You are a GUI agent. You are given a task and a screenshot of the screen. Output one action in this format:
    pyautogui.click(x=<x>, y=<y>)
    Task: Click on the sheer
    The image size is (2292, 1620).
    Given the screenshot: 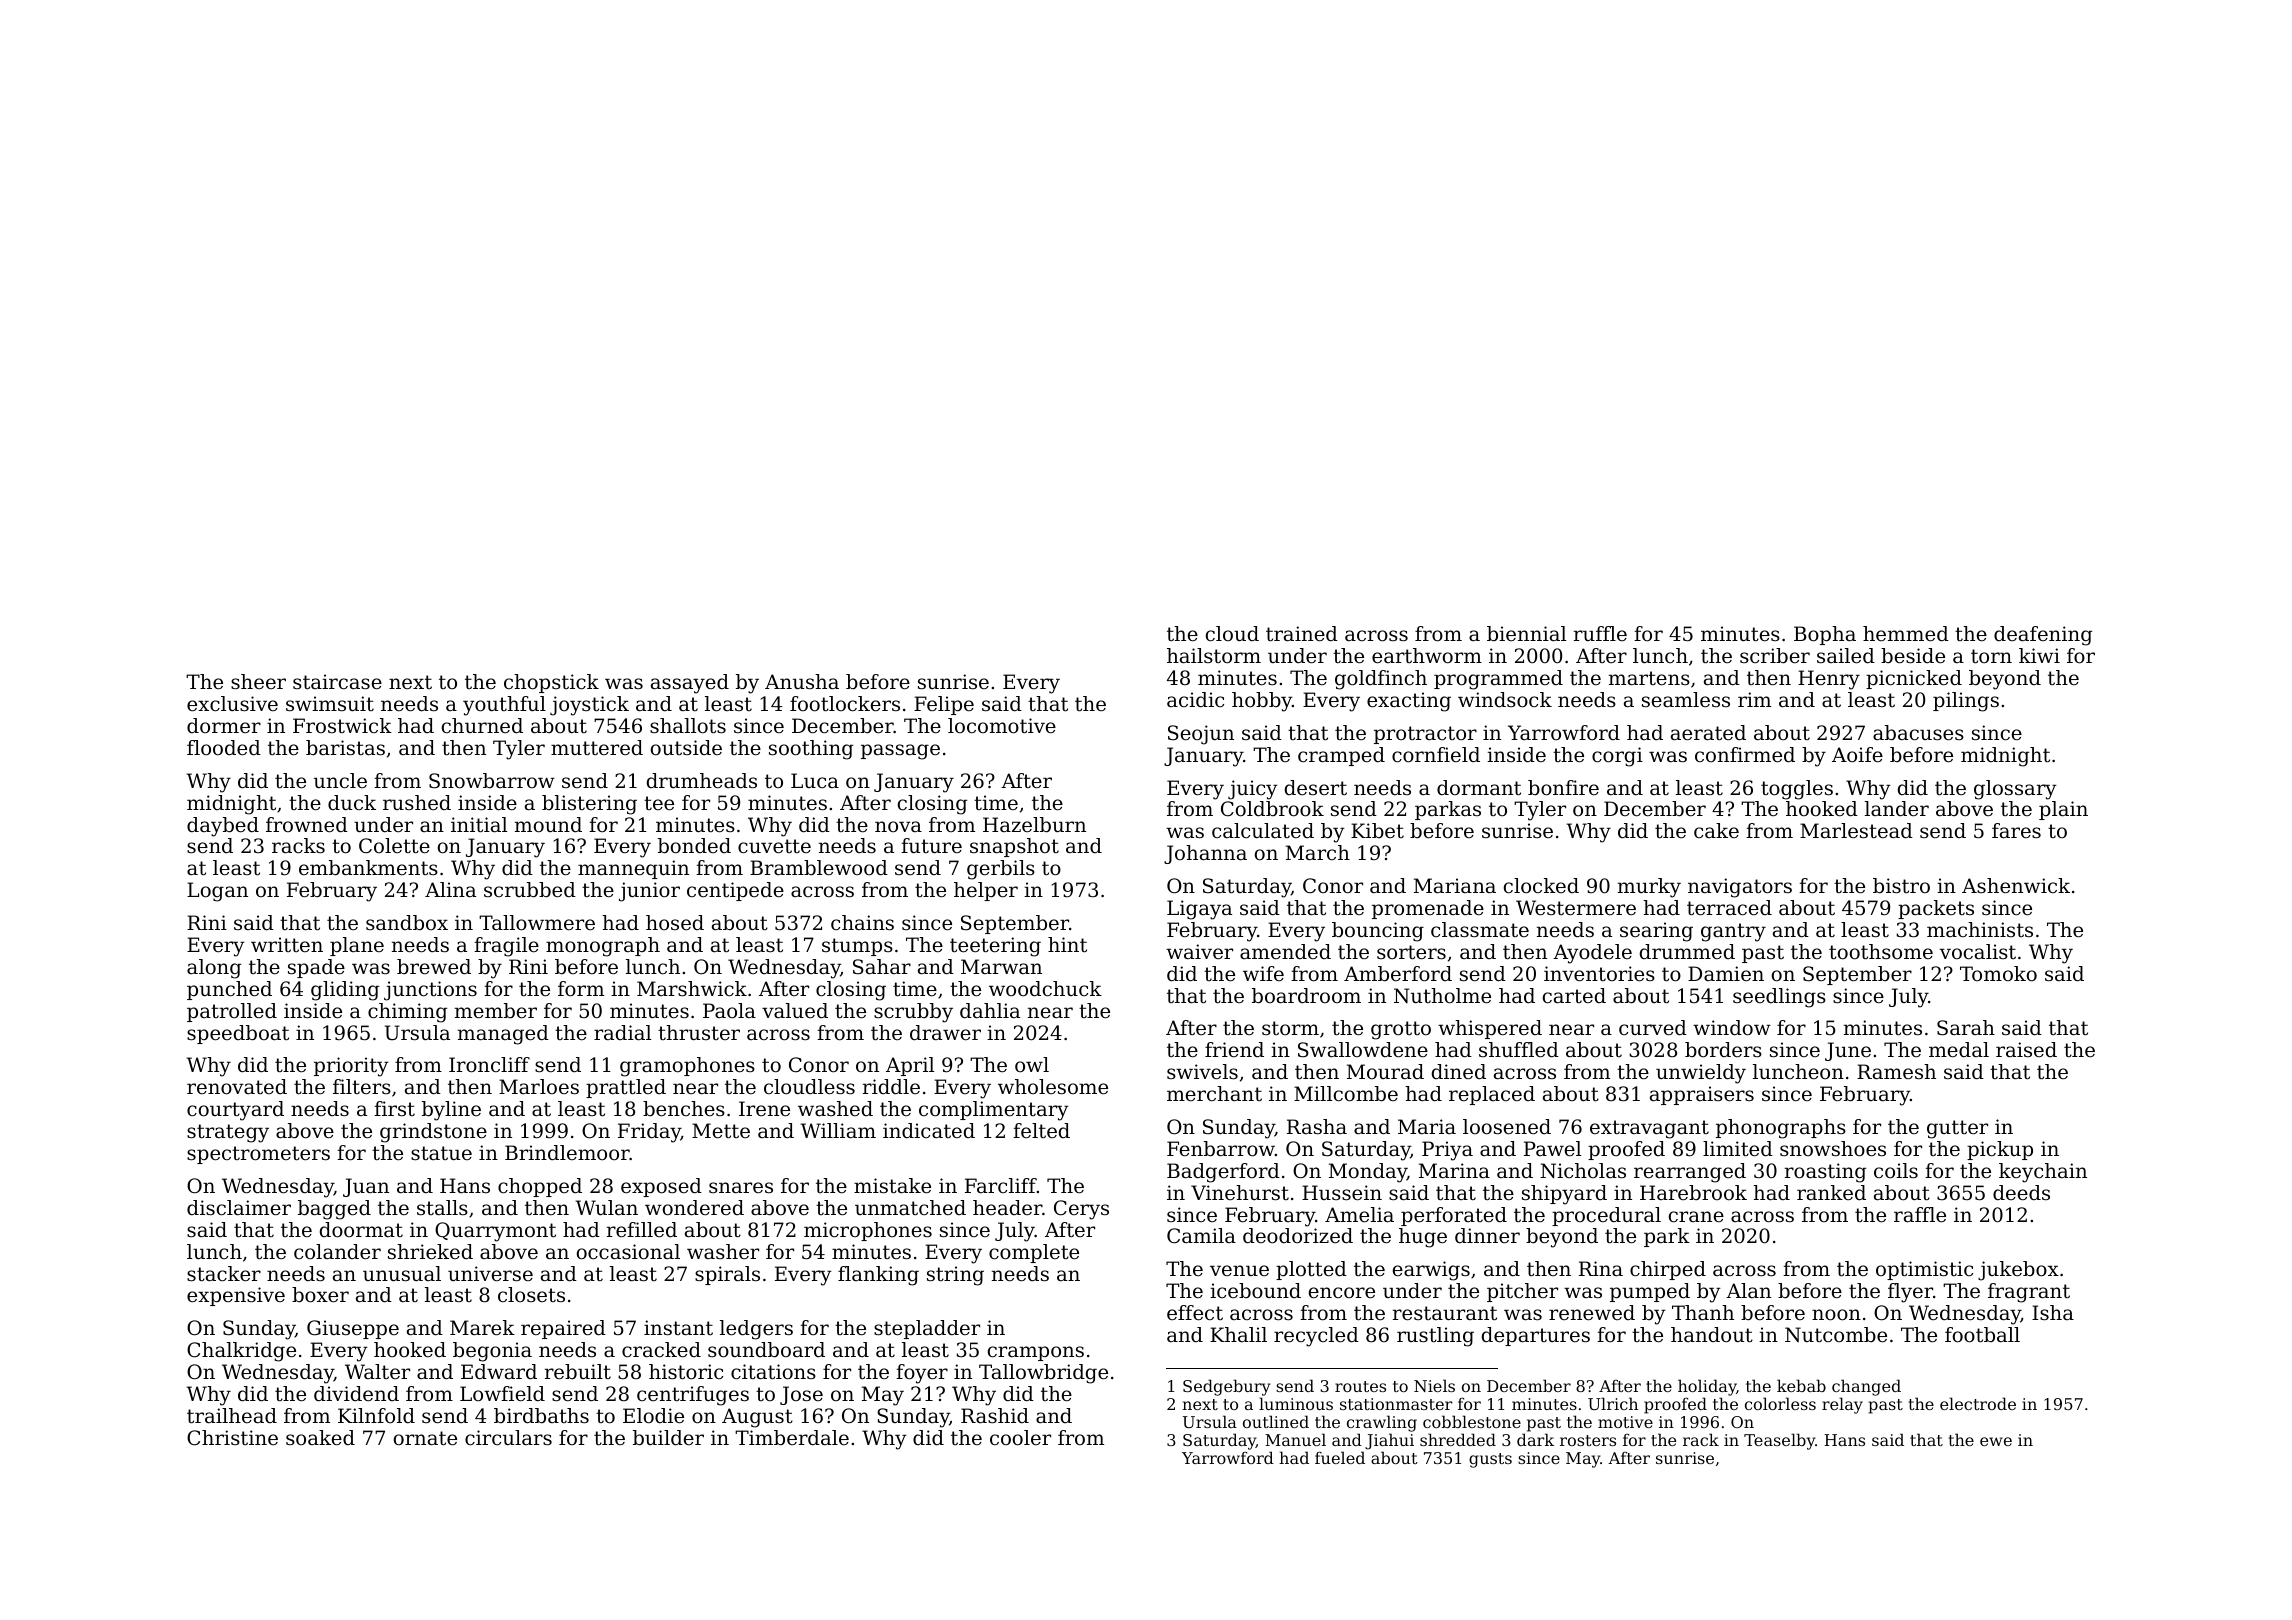 What is the action you would take?
    pyautogui.click(x=258, y=682)
